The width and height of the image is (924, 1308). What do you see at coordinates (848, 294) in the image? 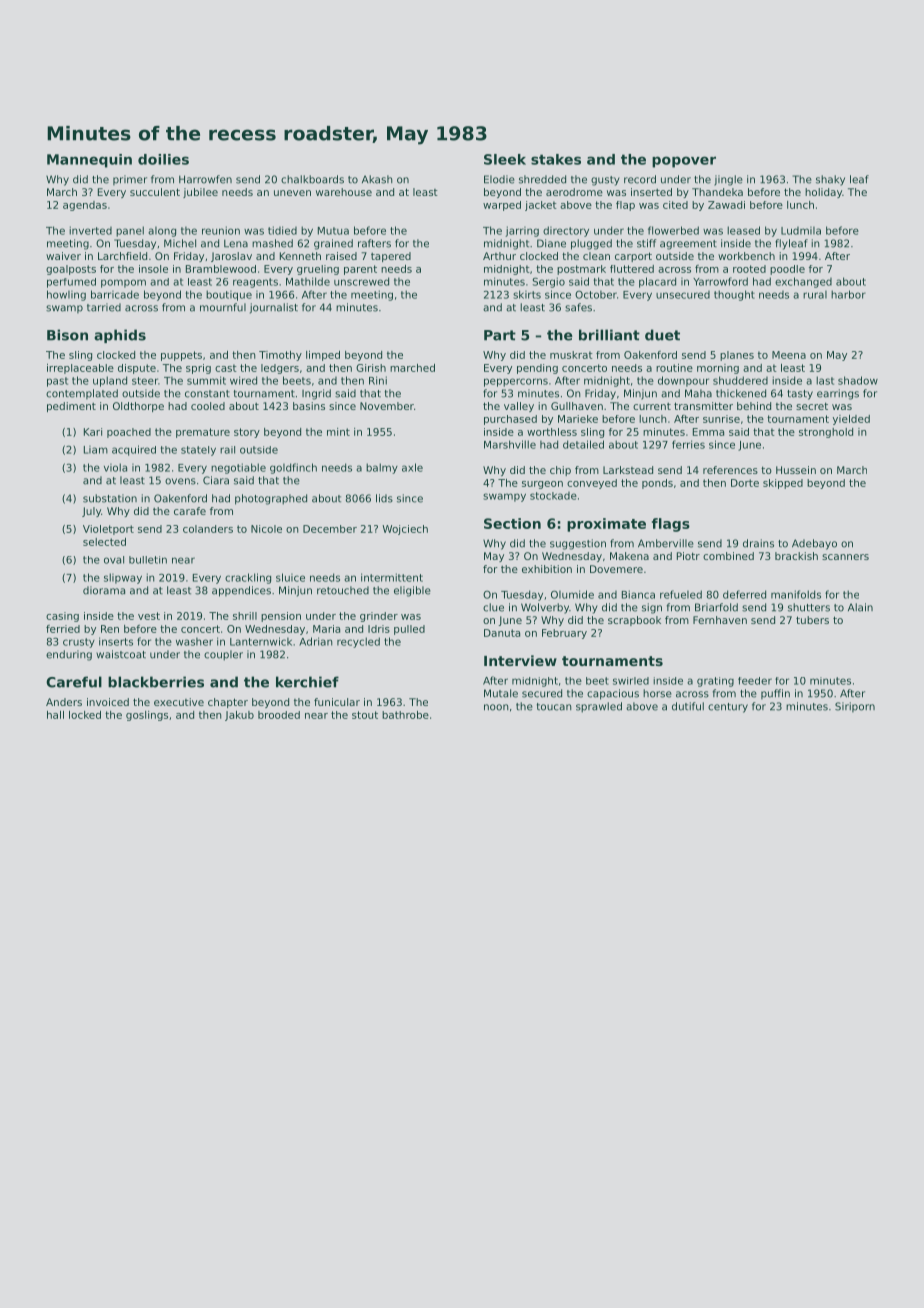
I see `harbor` at bounding box center [848, 294].
